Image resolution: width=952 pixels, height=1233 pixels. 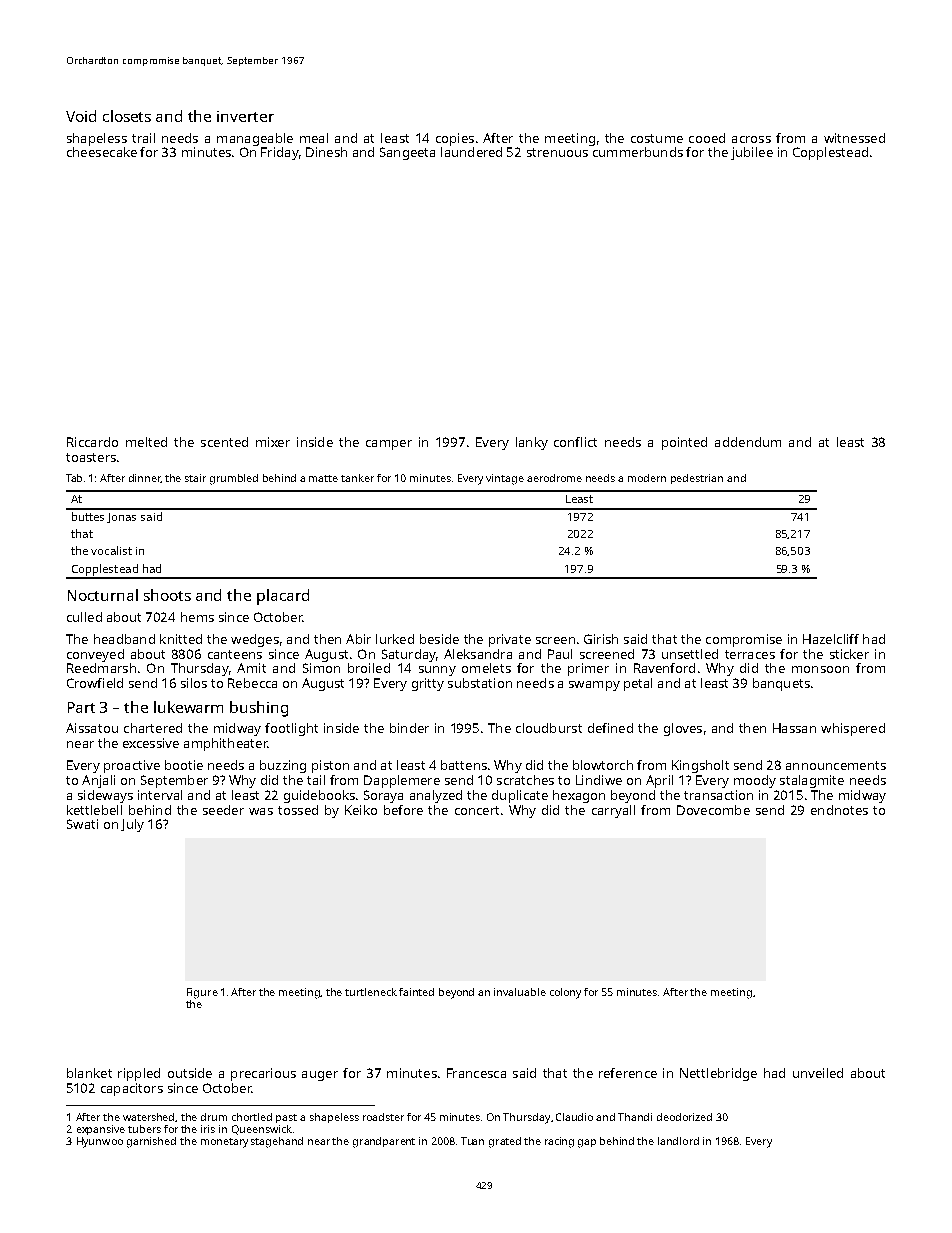 I want to click on closets, so click(x=127, y=116).
